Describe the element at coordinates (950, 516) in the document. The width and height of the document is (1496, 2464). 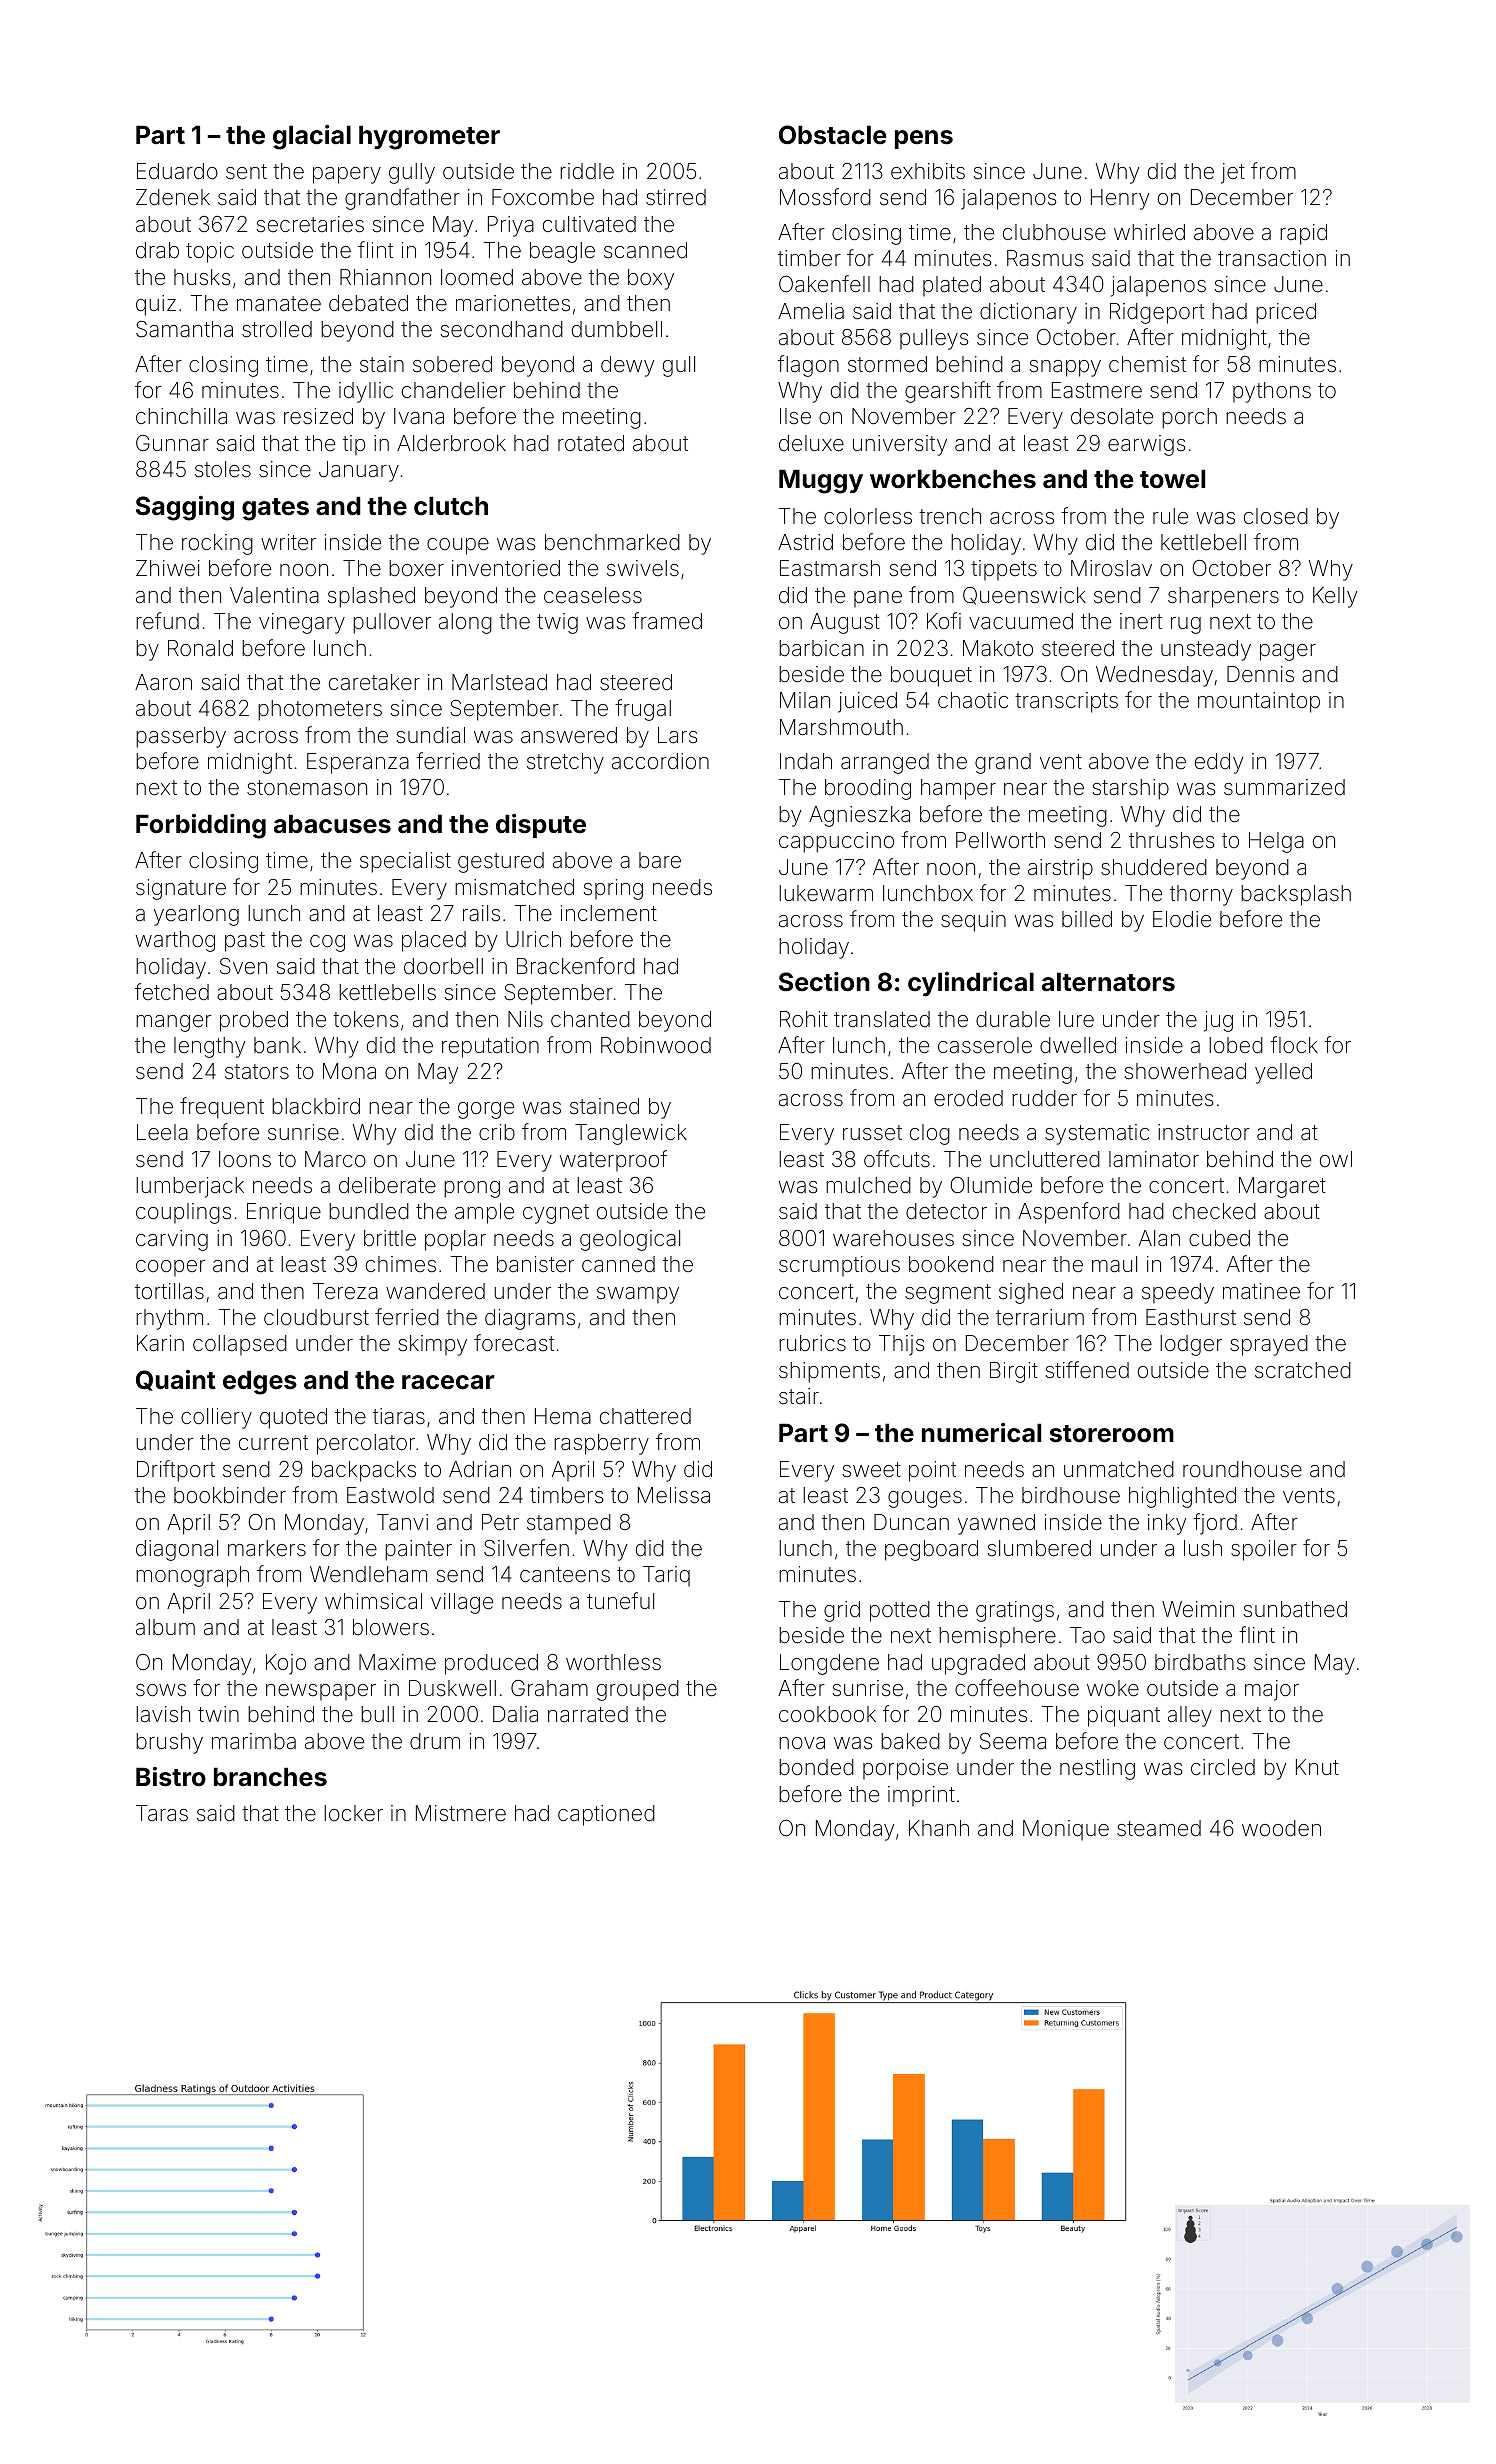
I see `trench` at that location.
